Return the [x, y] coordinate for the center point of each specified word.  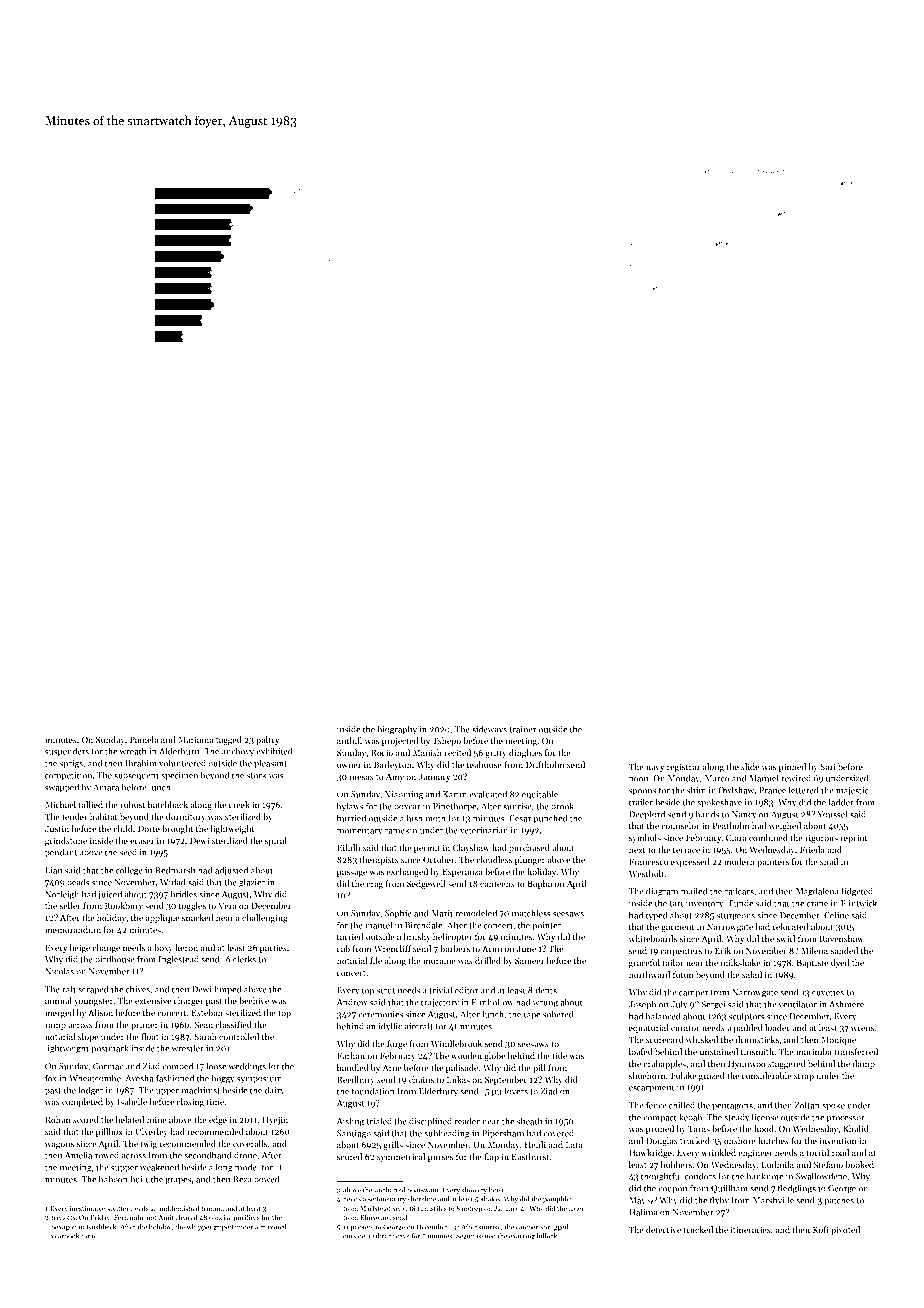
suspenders [67, 752]
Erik [723, 950]
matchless [531, 913]
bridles [183, 894]
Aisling [350, 1122]
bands [707, 814]
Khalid [856, 1128]
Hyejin [275, 1120]
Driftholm [545, 764]
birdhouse [115, 959]
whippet [199, 1227]
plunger [530, 860]
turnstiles [432, 1208]
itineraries [751, 1229]
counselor [680, 825]
